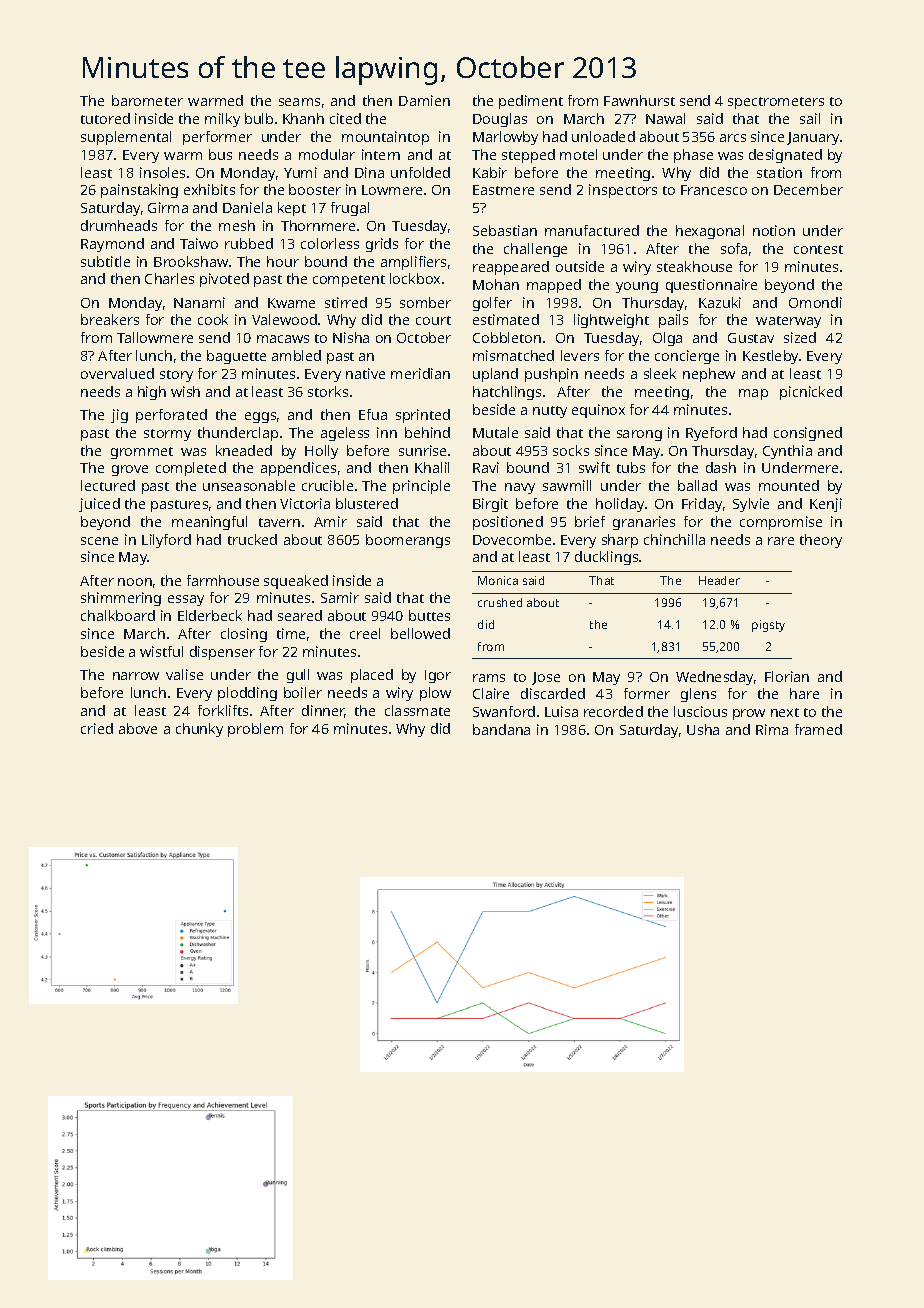 This screenshot has height=1308, width=924. I want to click on mountaintop, so click(385, 138).
